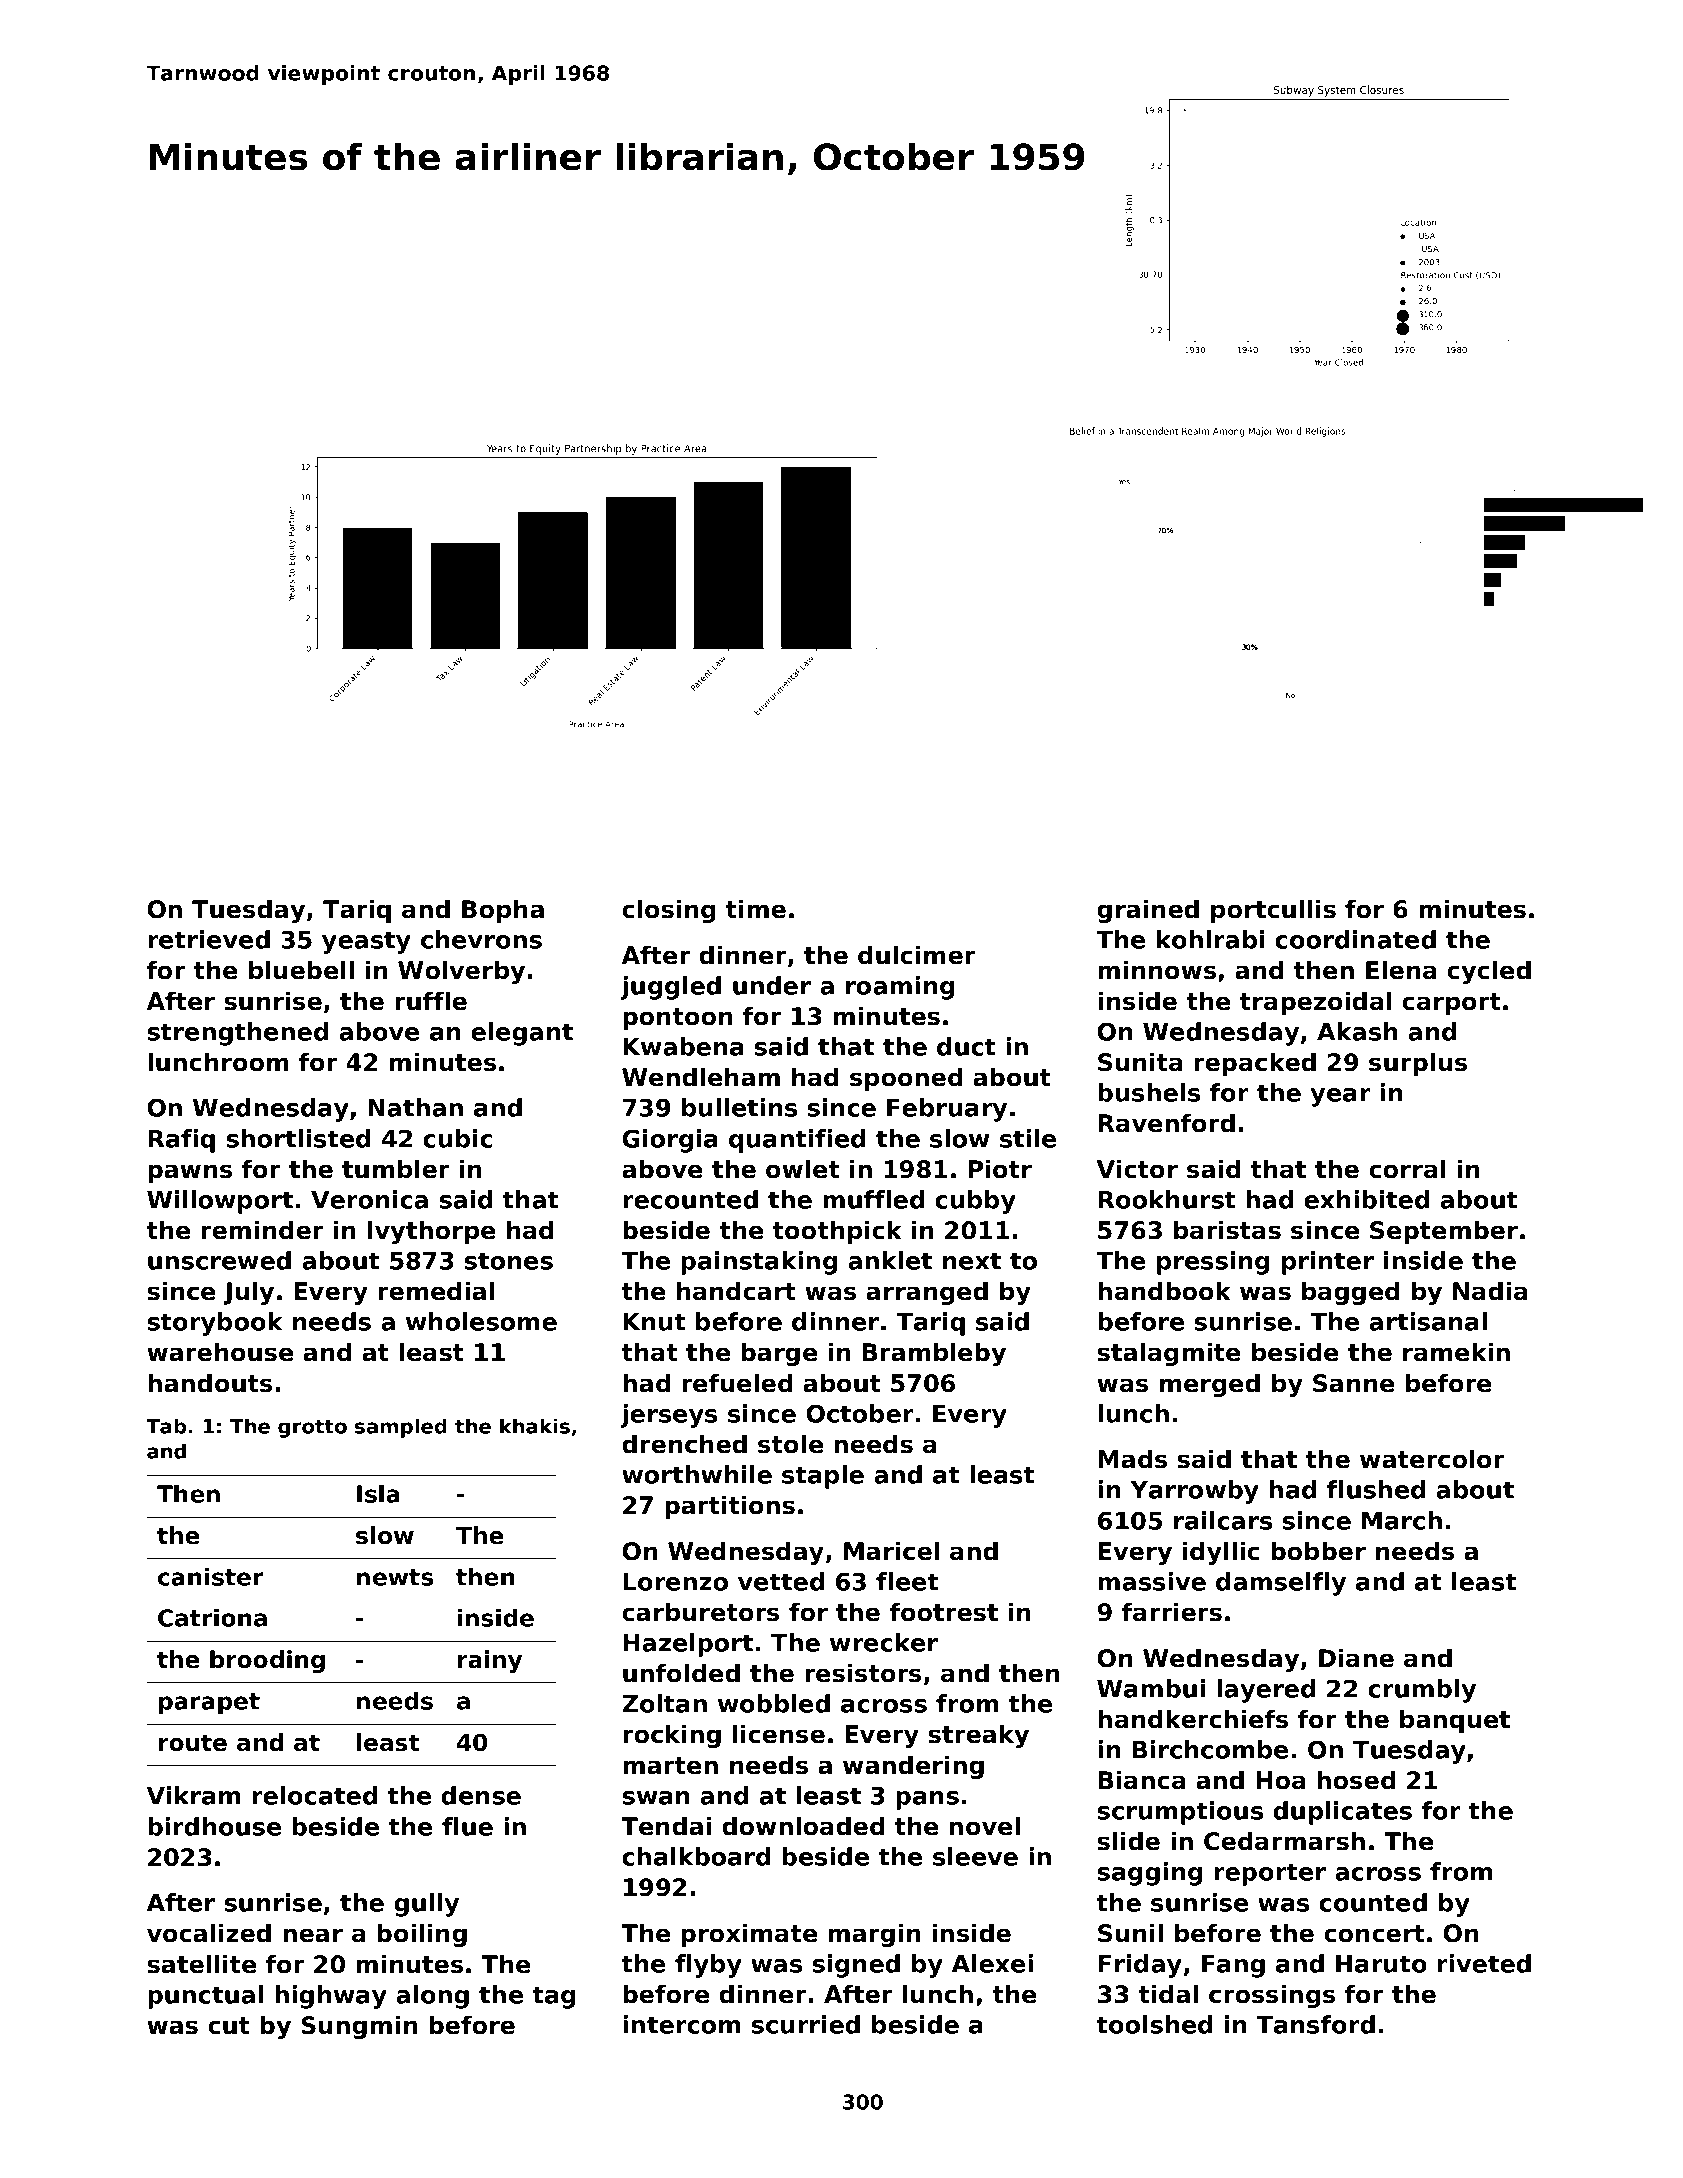  Describe the element at coordinates (215, 1324) in the image. I see `storybook` at that location.
